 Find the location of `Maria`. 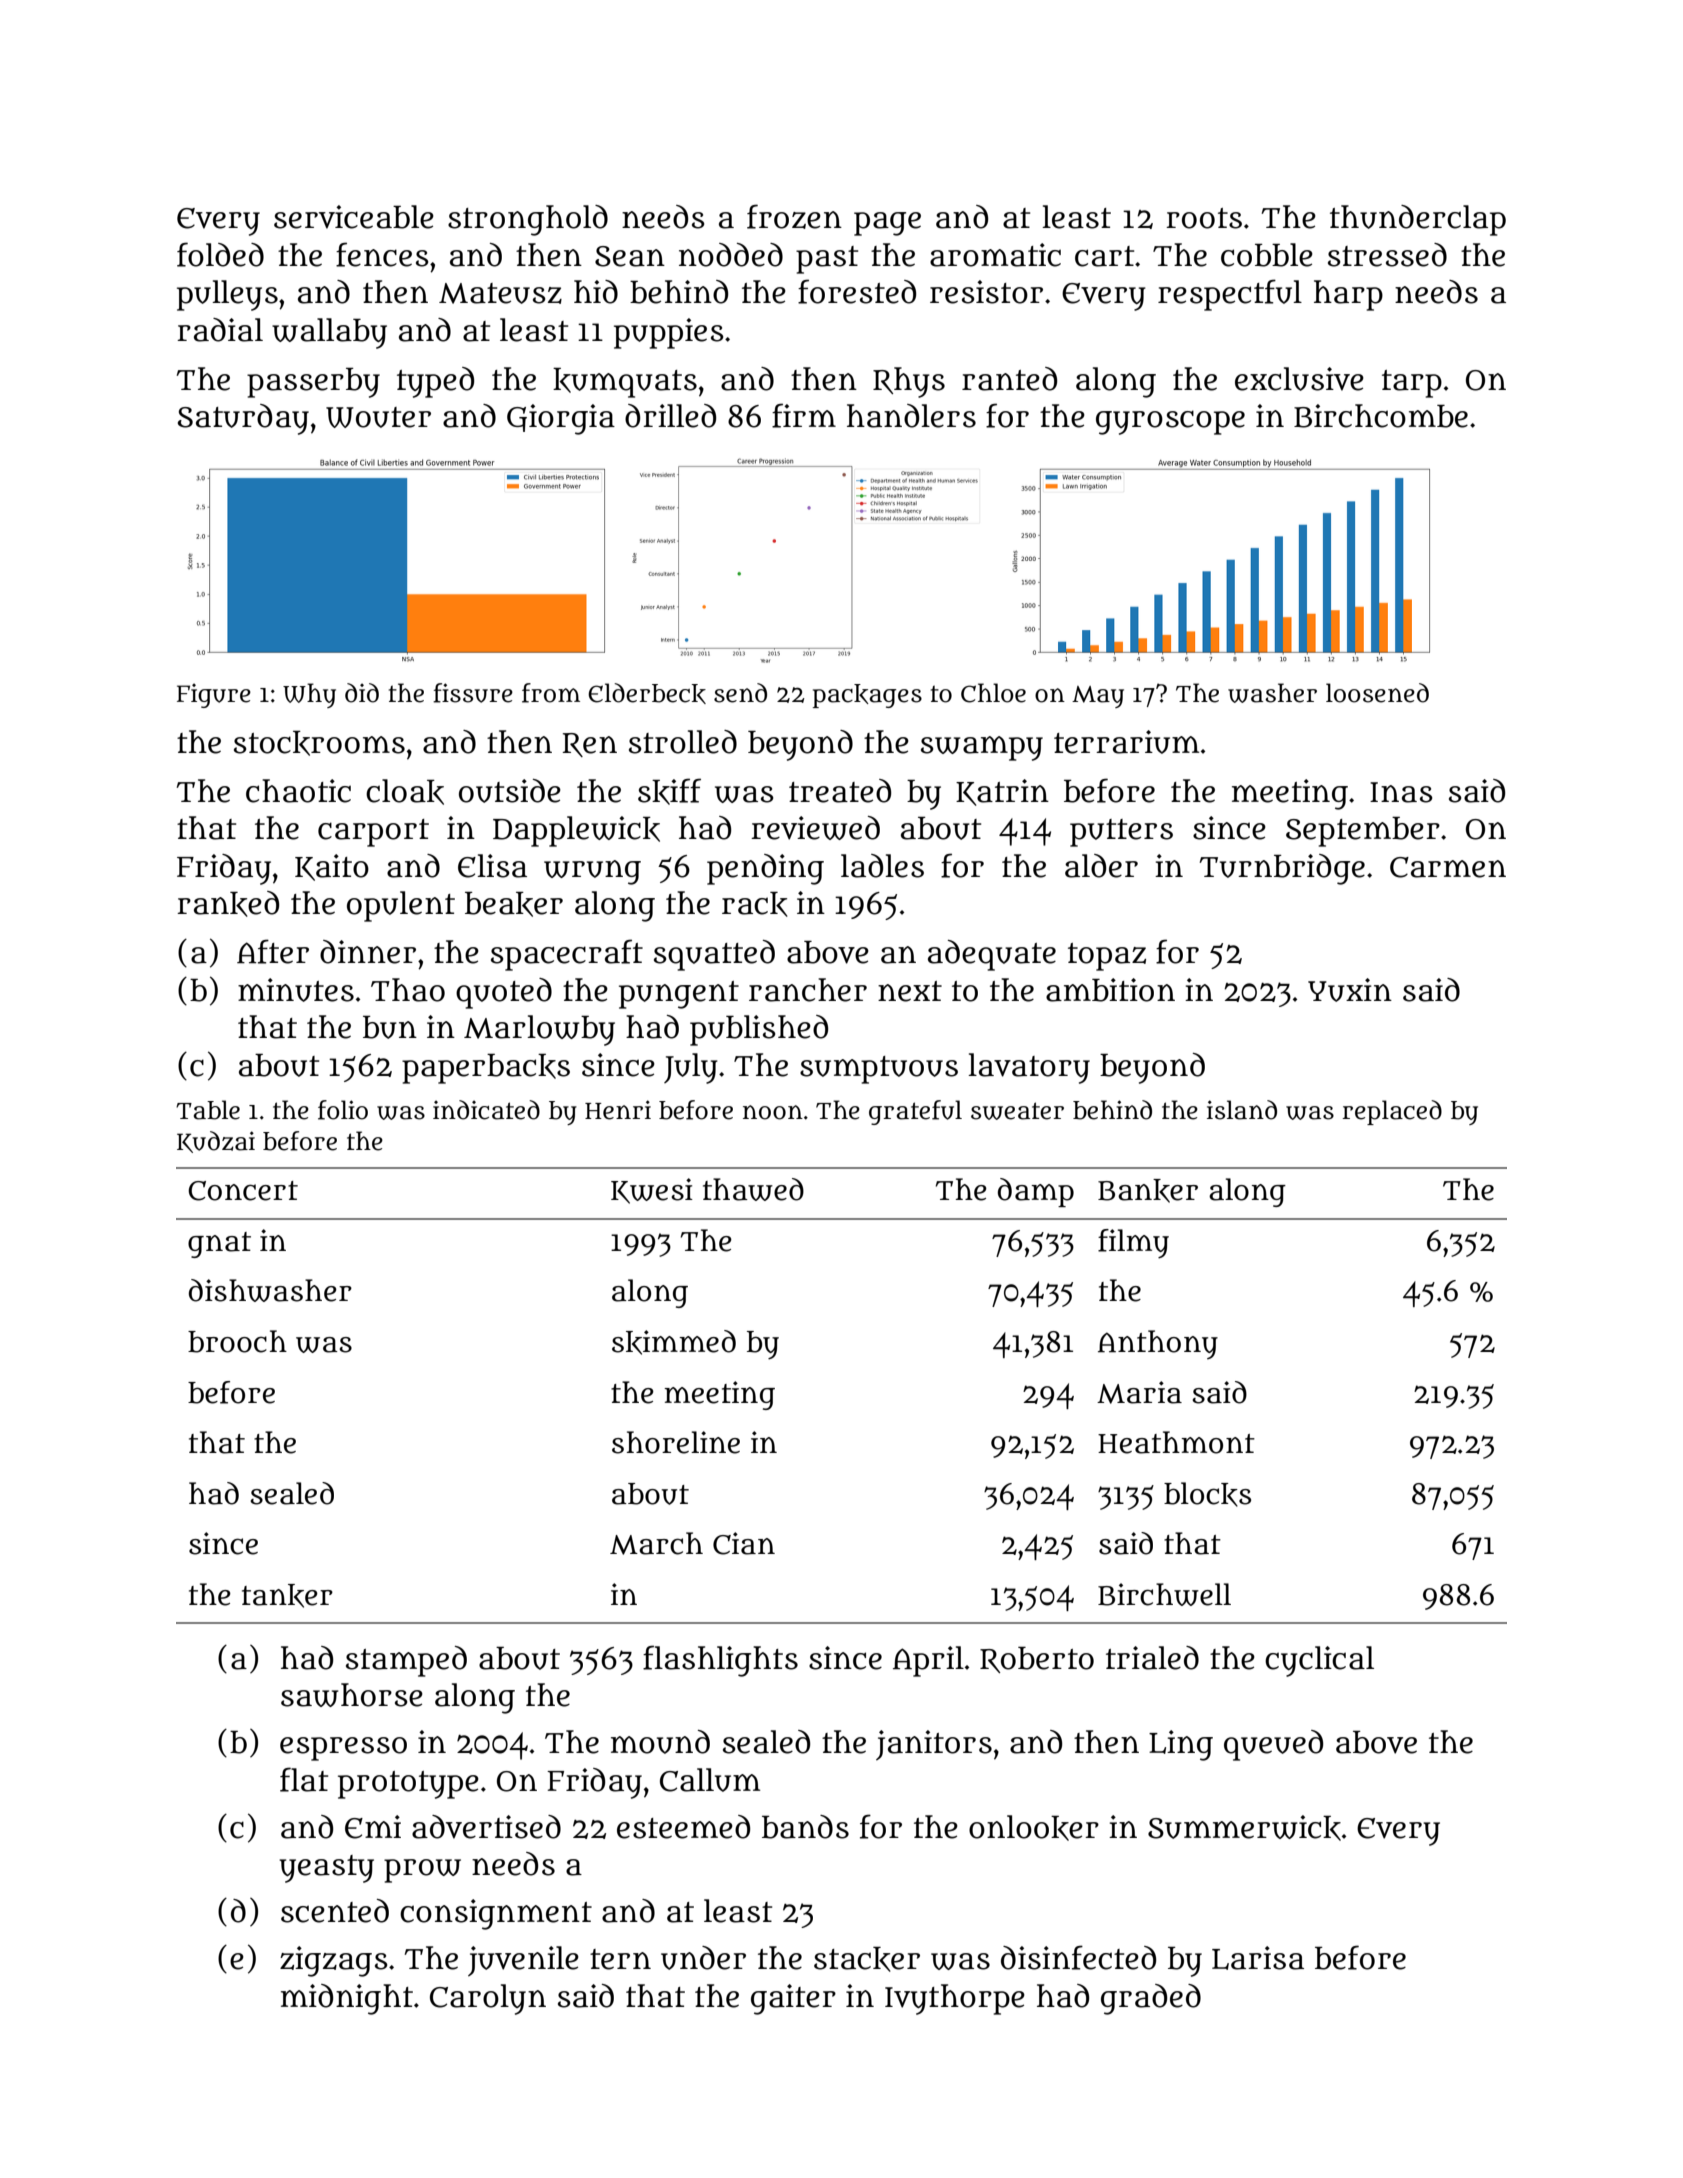

Maria is located at coordinates (1139, 1392).
